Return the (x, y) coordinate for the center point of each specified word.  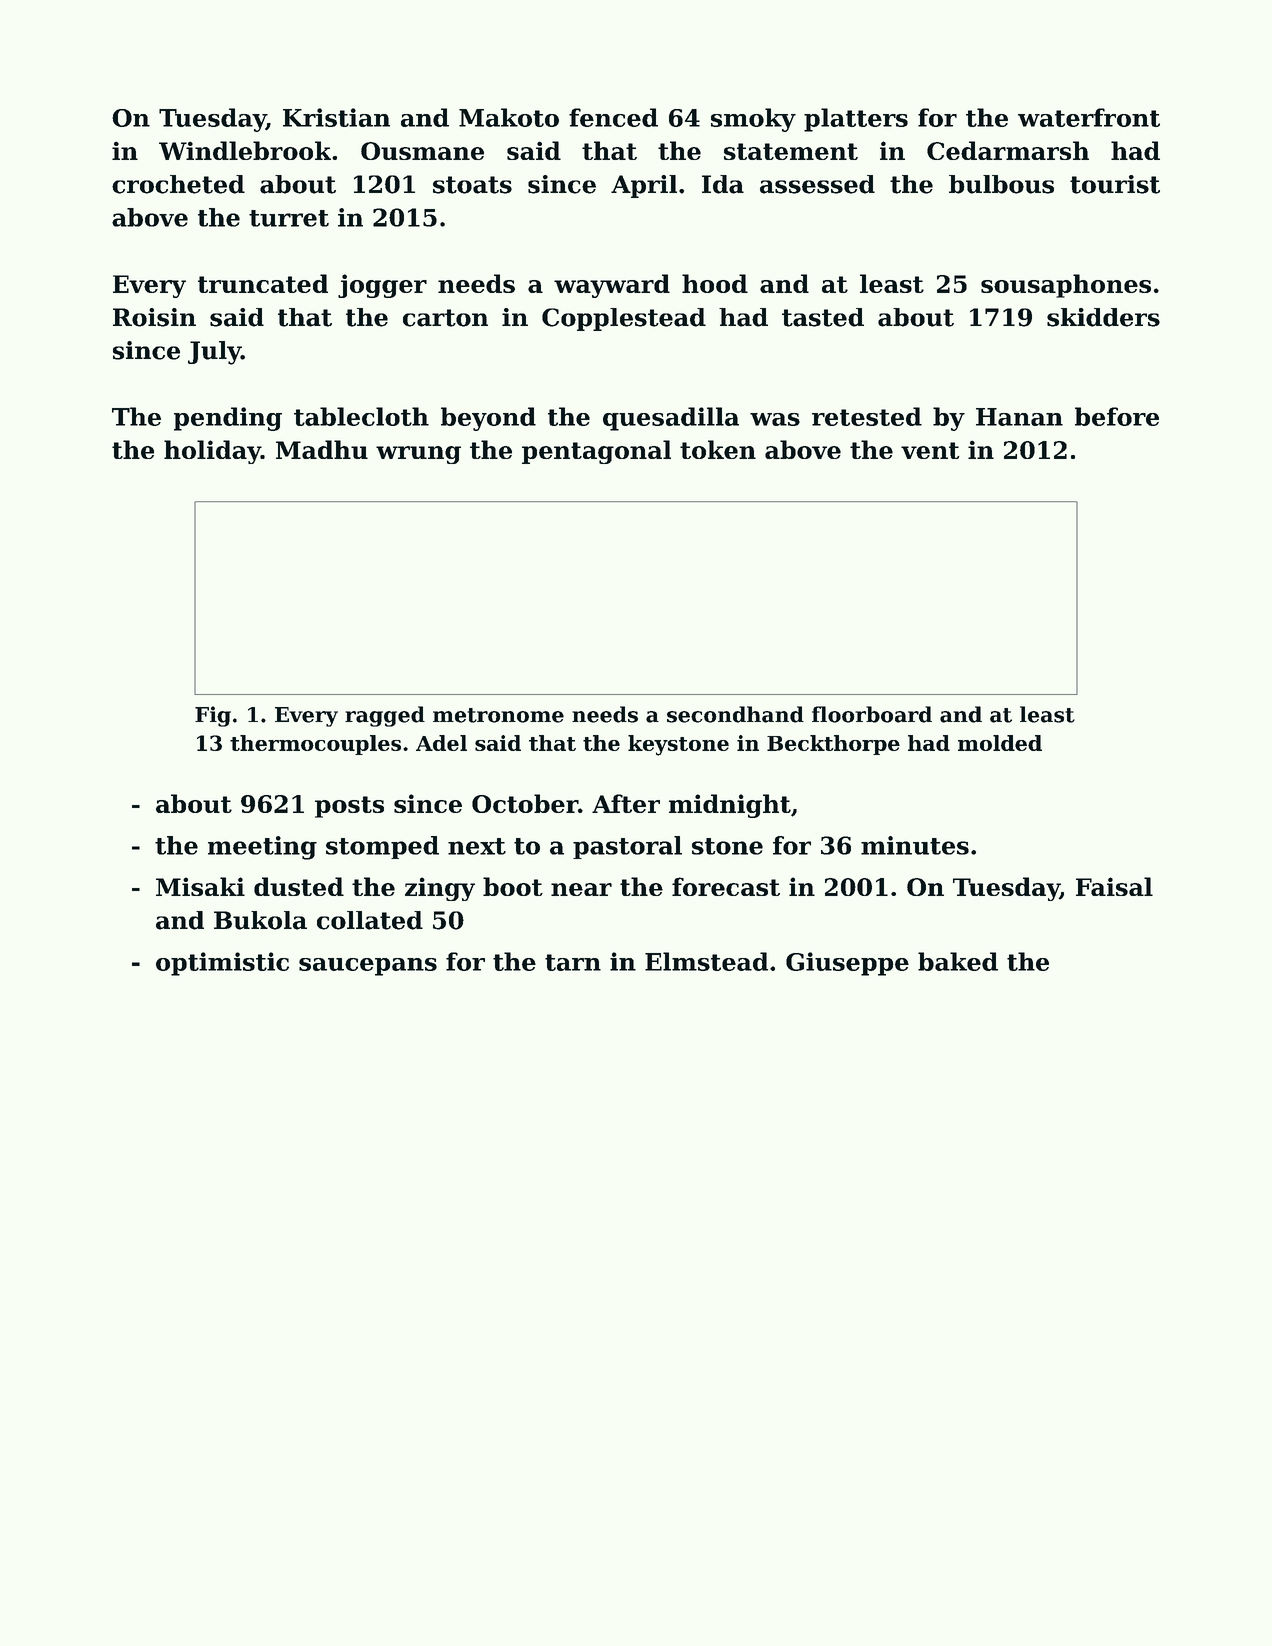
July (214, 353)
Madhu (322, 449)
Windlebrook (245, 150)
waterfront (1089, 117)
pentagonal (596, 452)
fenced (613, 117)
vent (930, 450)
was (775, 419)
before (1117, 416)
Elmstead (706, 961)
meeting (262, 848)
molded (1000, 743)
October (525, 803)
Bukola (260, 920)
